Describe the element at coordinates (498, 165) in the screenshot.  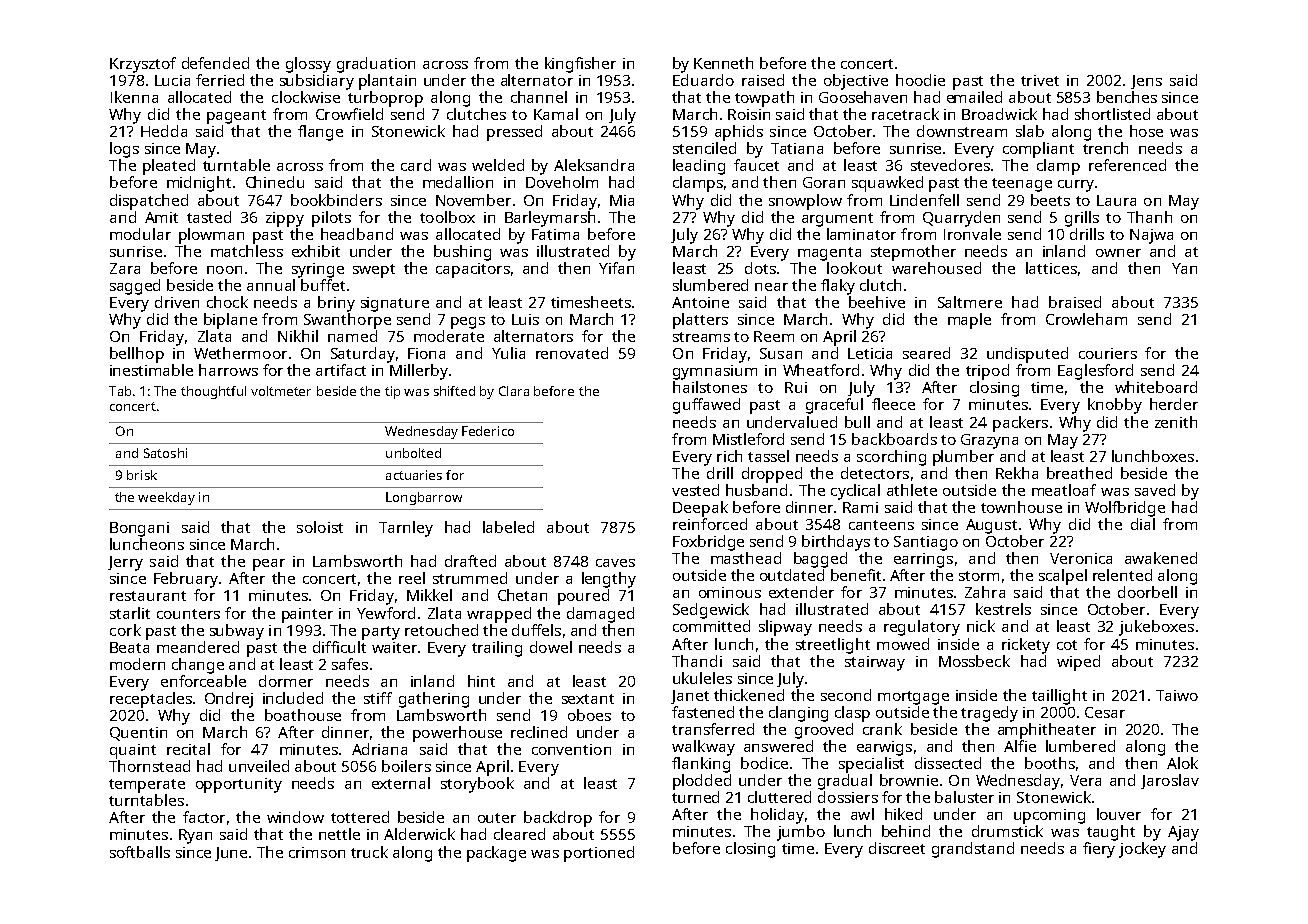
I see `welded` at that location.
